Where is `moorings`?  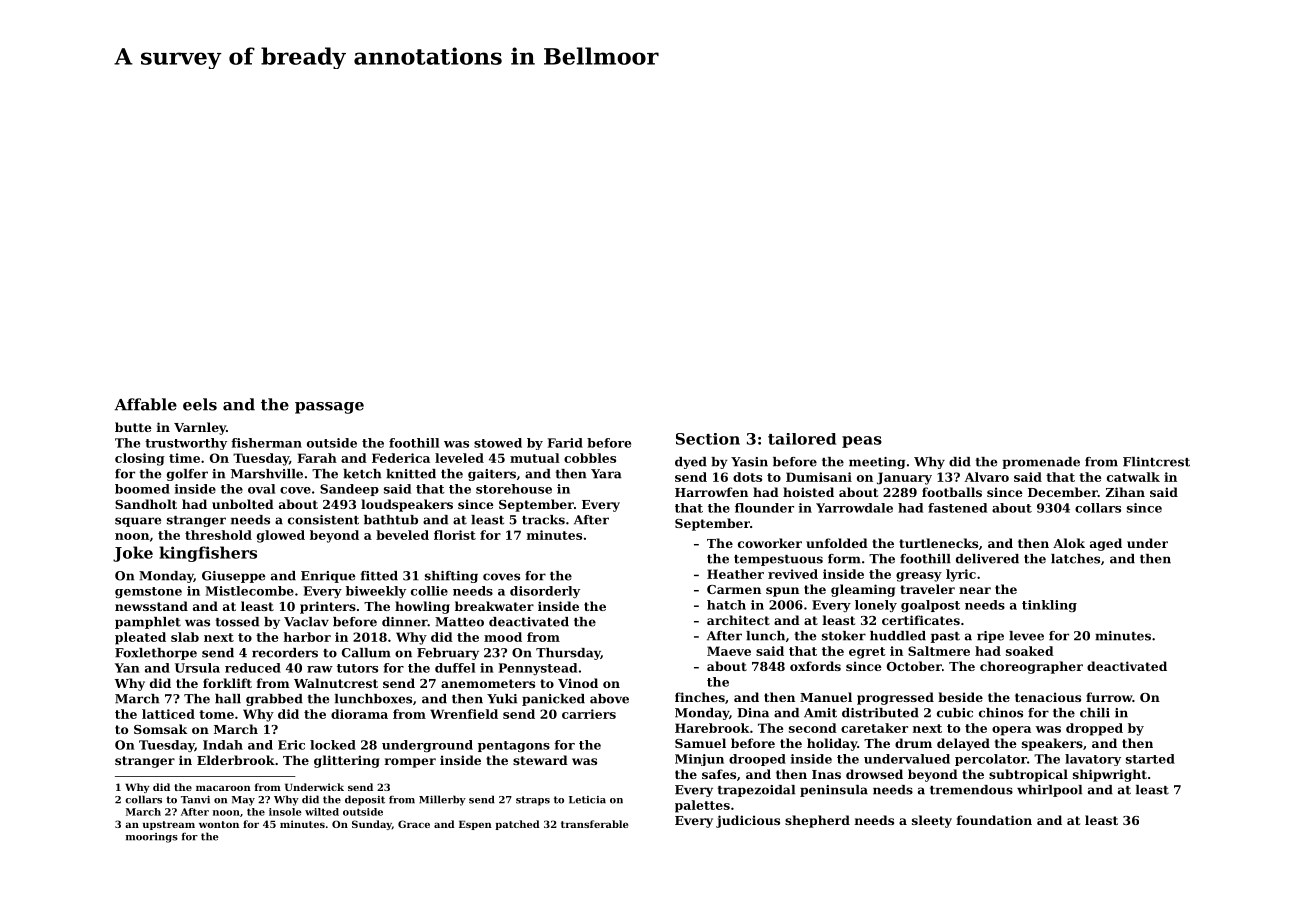
moorings is located at coordinates (152, 838).
